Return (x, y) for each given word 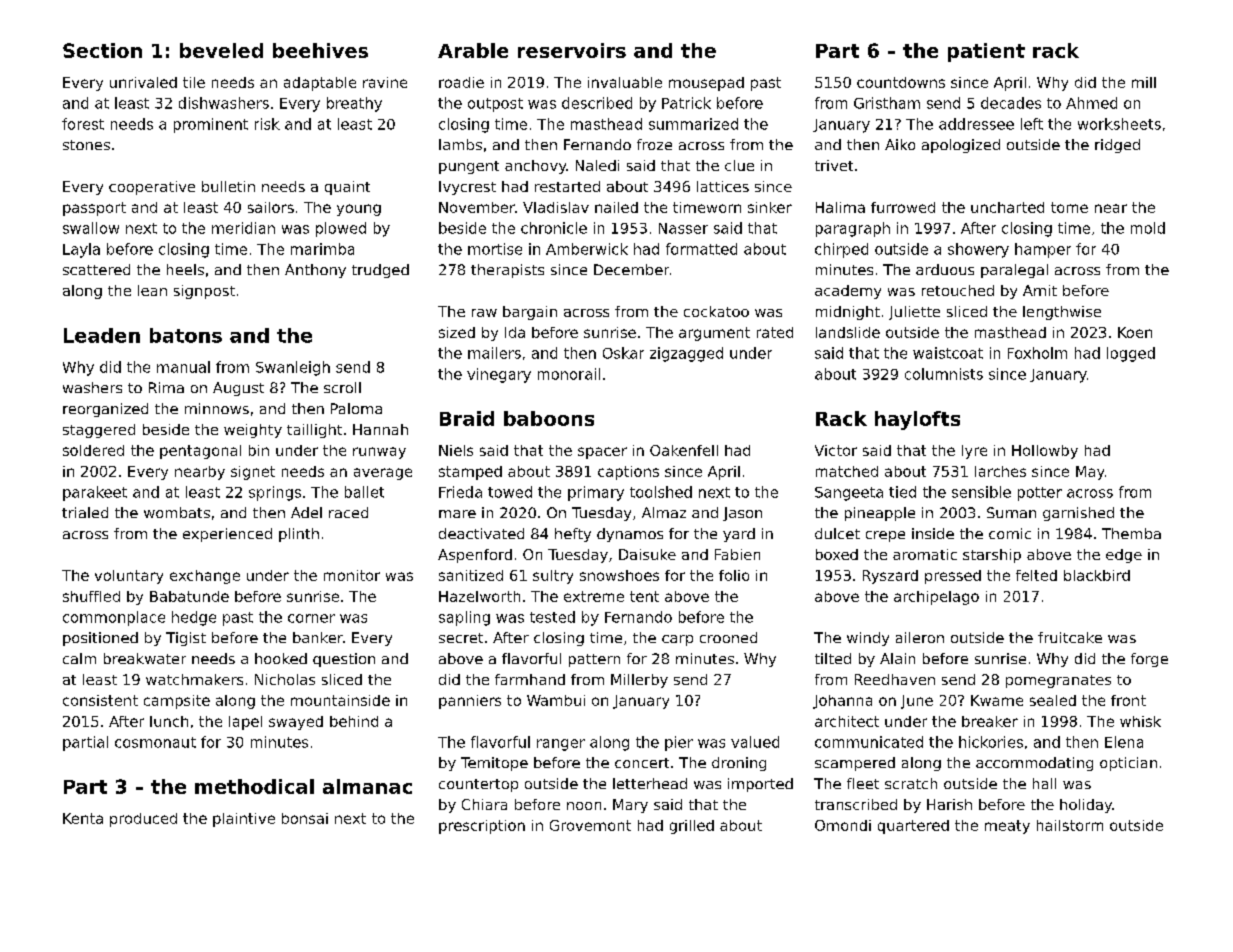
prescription (482, 827)
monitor (352, 575)
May (1090, 473)
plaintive (244, 820)
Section (102, 50)
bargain (530, 313)
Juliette (914, 313)
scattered (96, 269)
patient (986, 52)
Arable (473, 50)
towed (510, 492)
